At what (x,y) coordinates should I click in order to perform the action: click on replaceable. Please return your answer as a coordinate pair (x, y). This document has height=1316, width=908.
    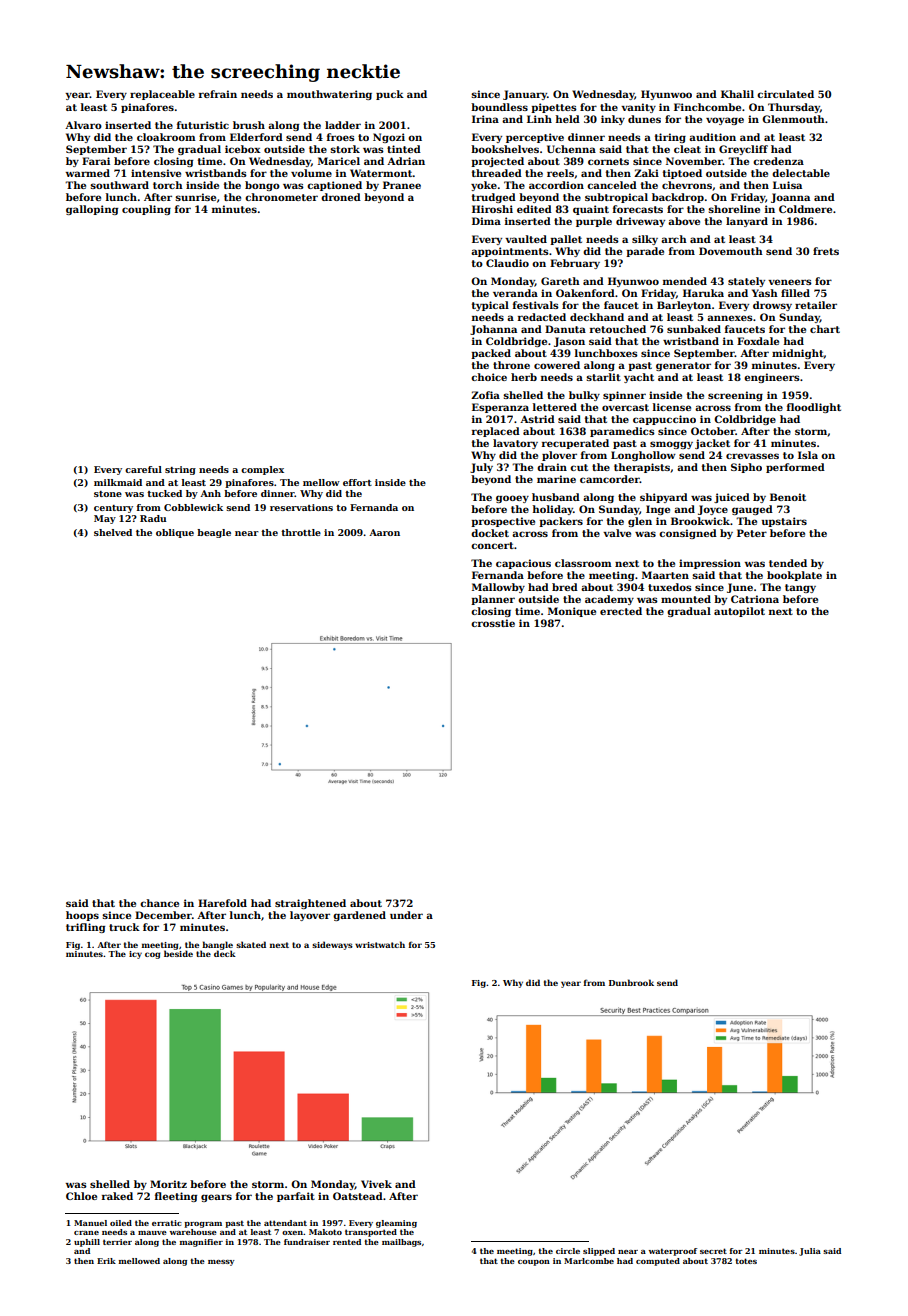
    Looking at the image, I should click on (162, 95).
